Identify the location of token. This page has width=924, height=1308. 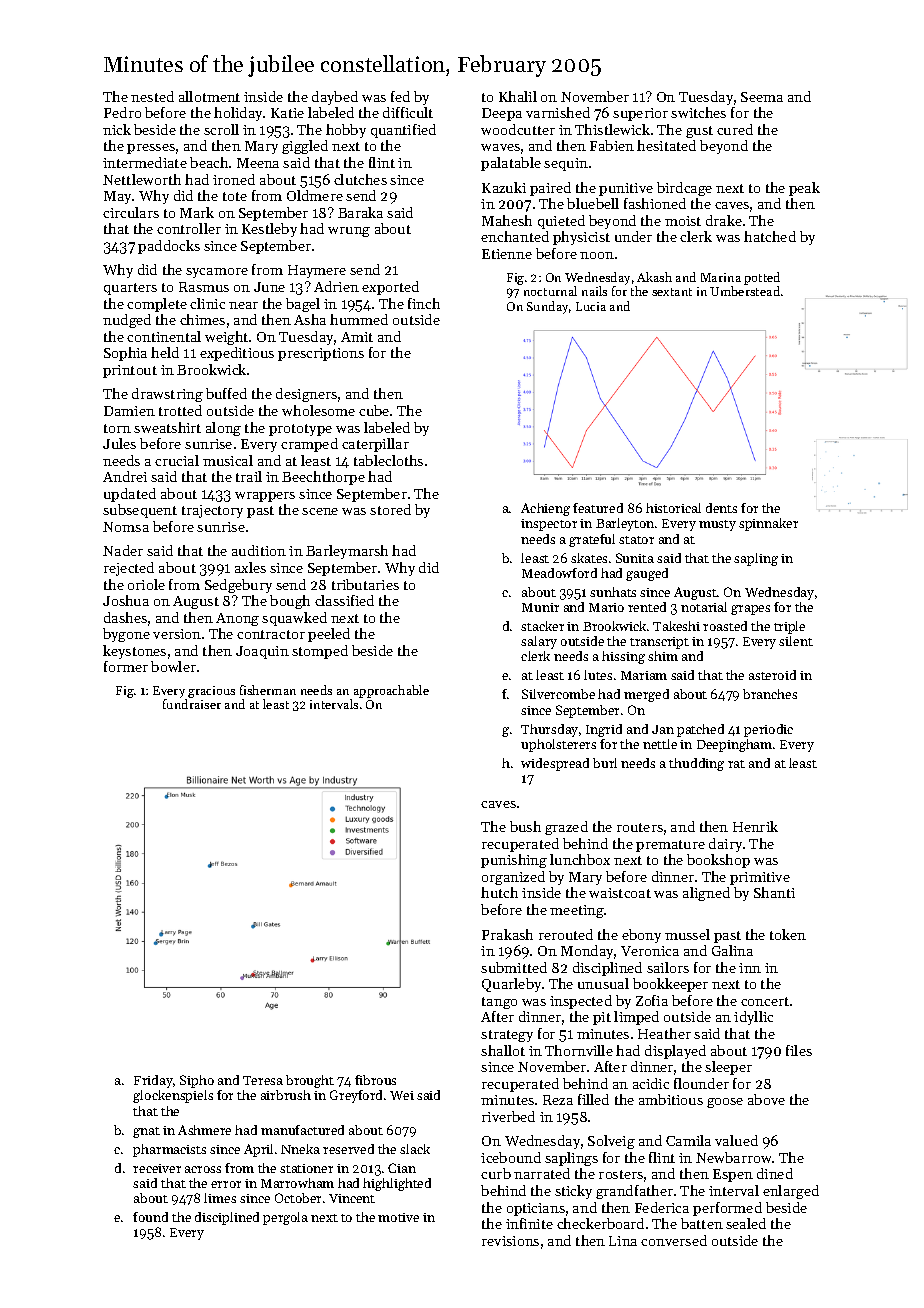
(788, 934).
